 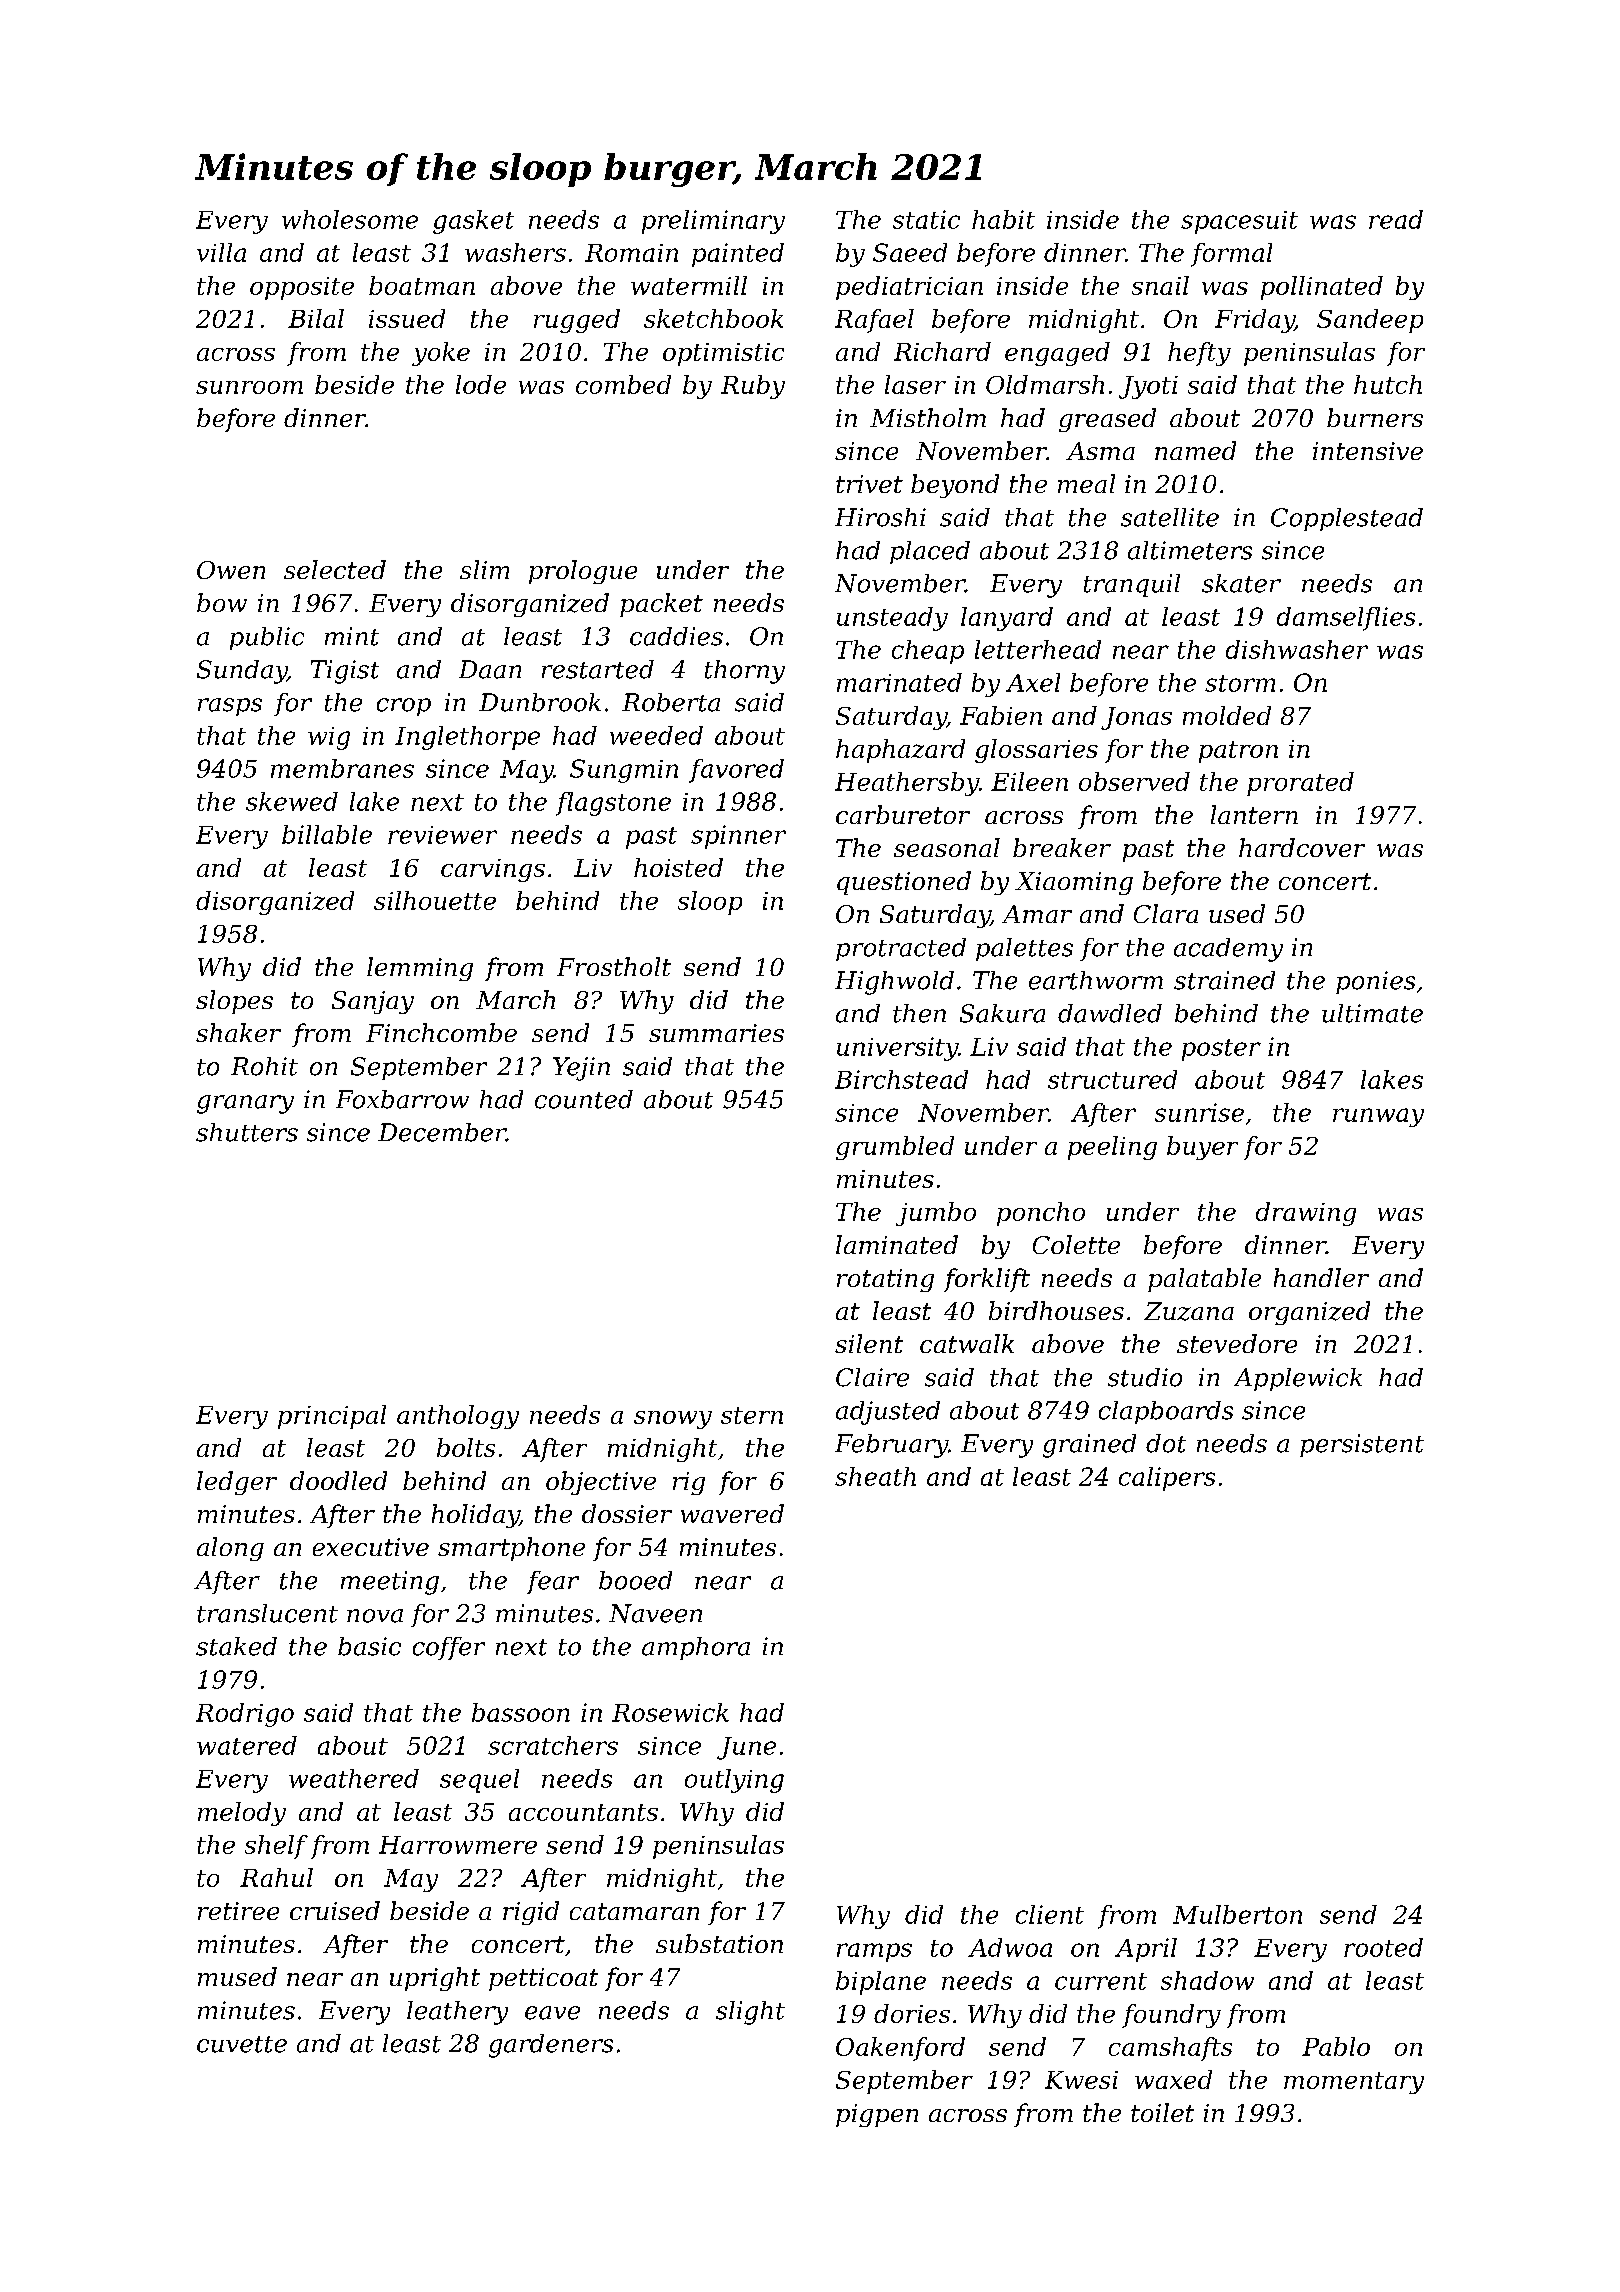 I want to click on cuvette, so click(x=242, y=2044).
